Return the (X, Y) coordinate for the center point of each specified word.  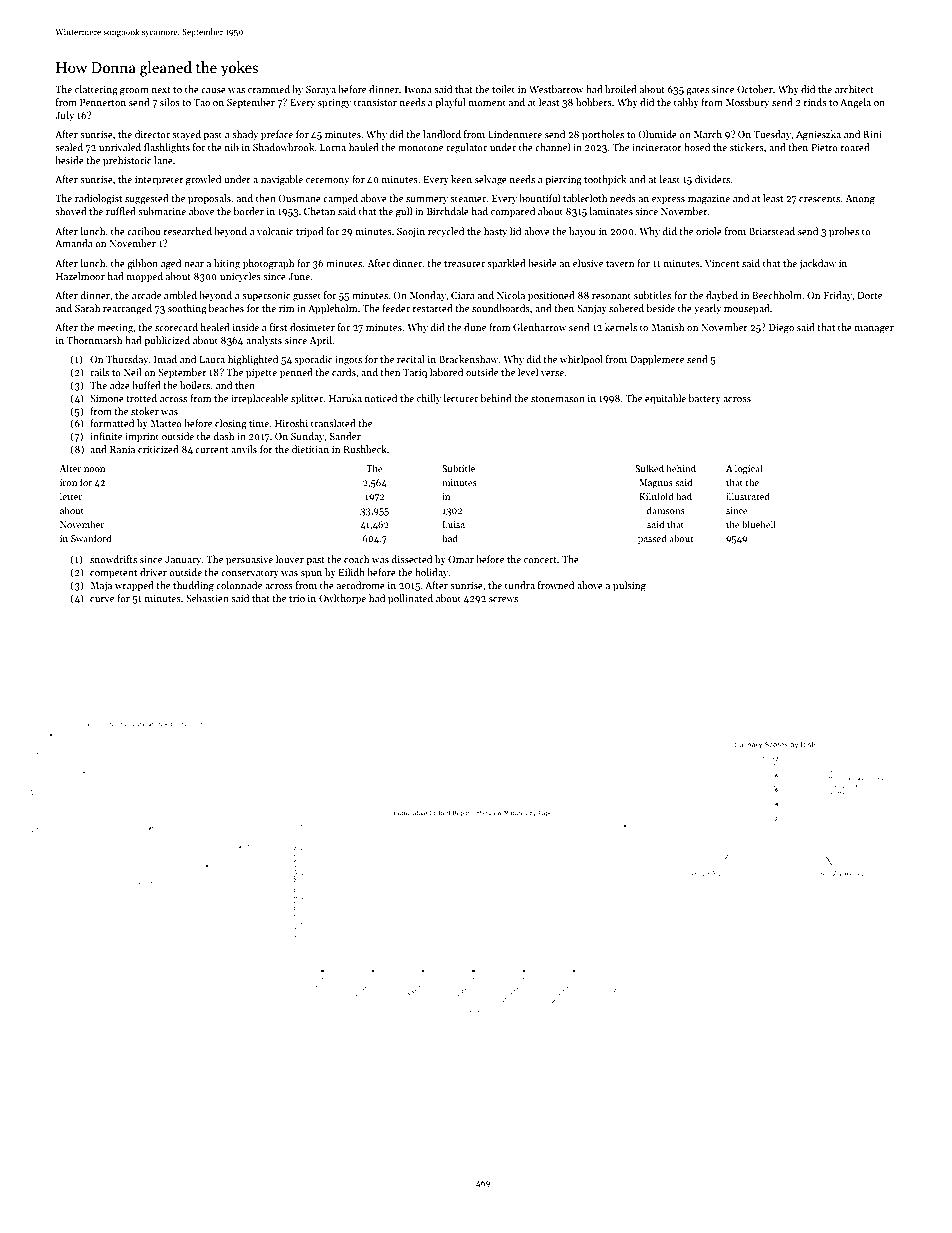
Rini (872, 134)
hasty (495, 232)
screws (503, 599)
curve (102, 599)
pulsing (629, 586)
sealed (69, 147)
